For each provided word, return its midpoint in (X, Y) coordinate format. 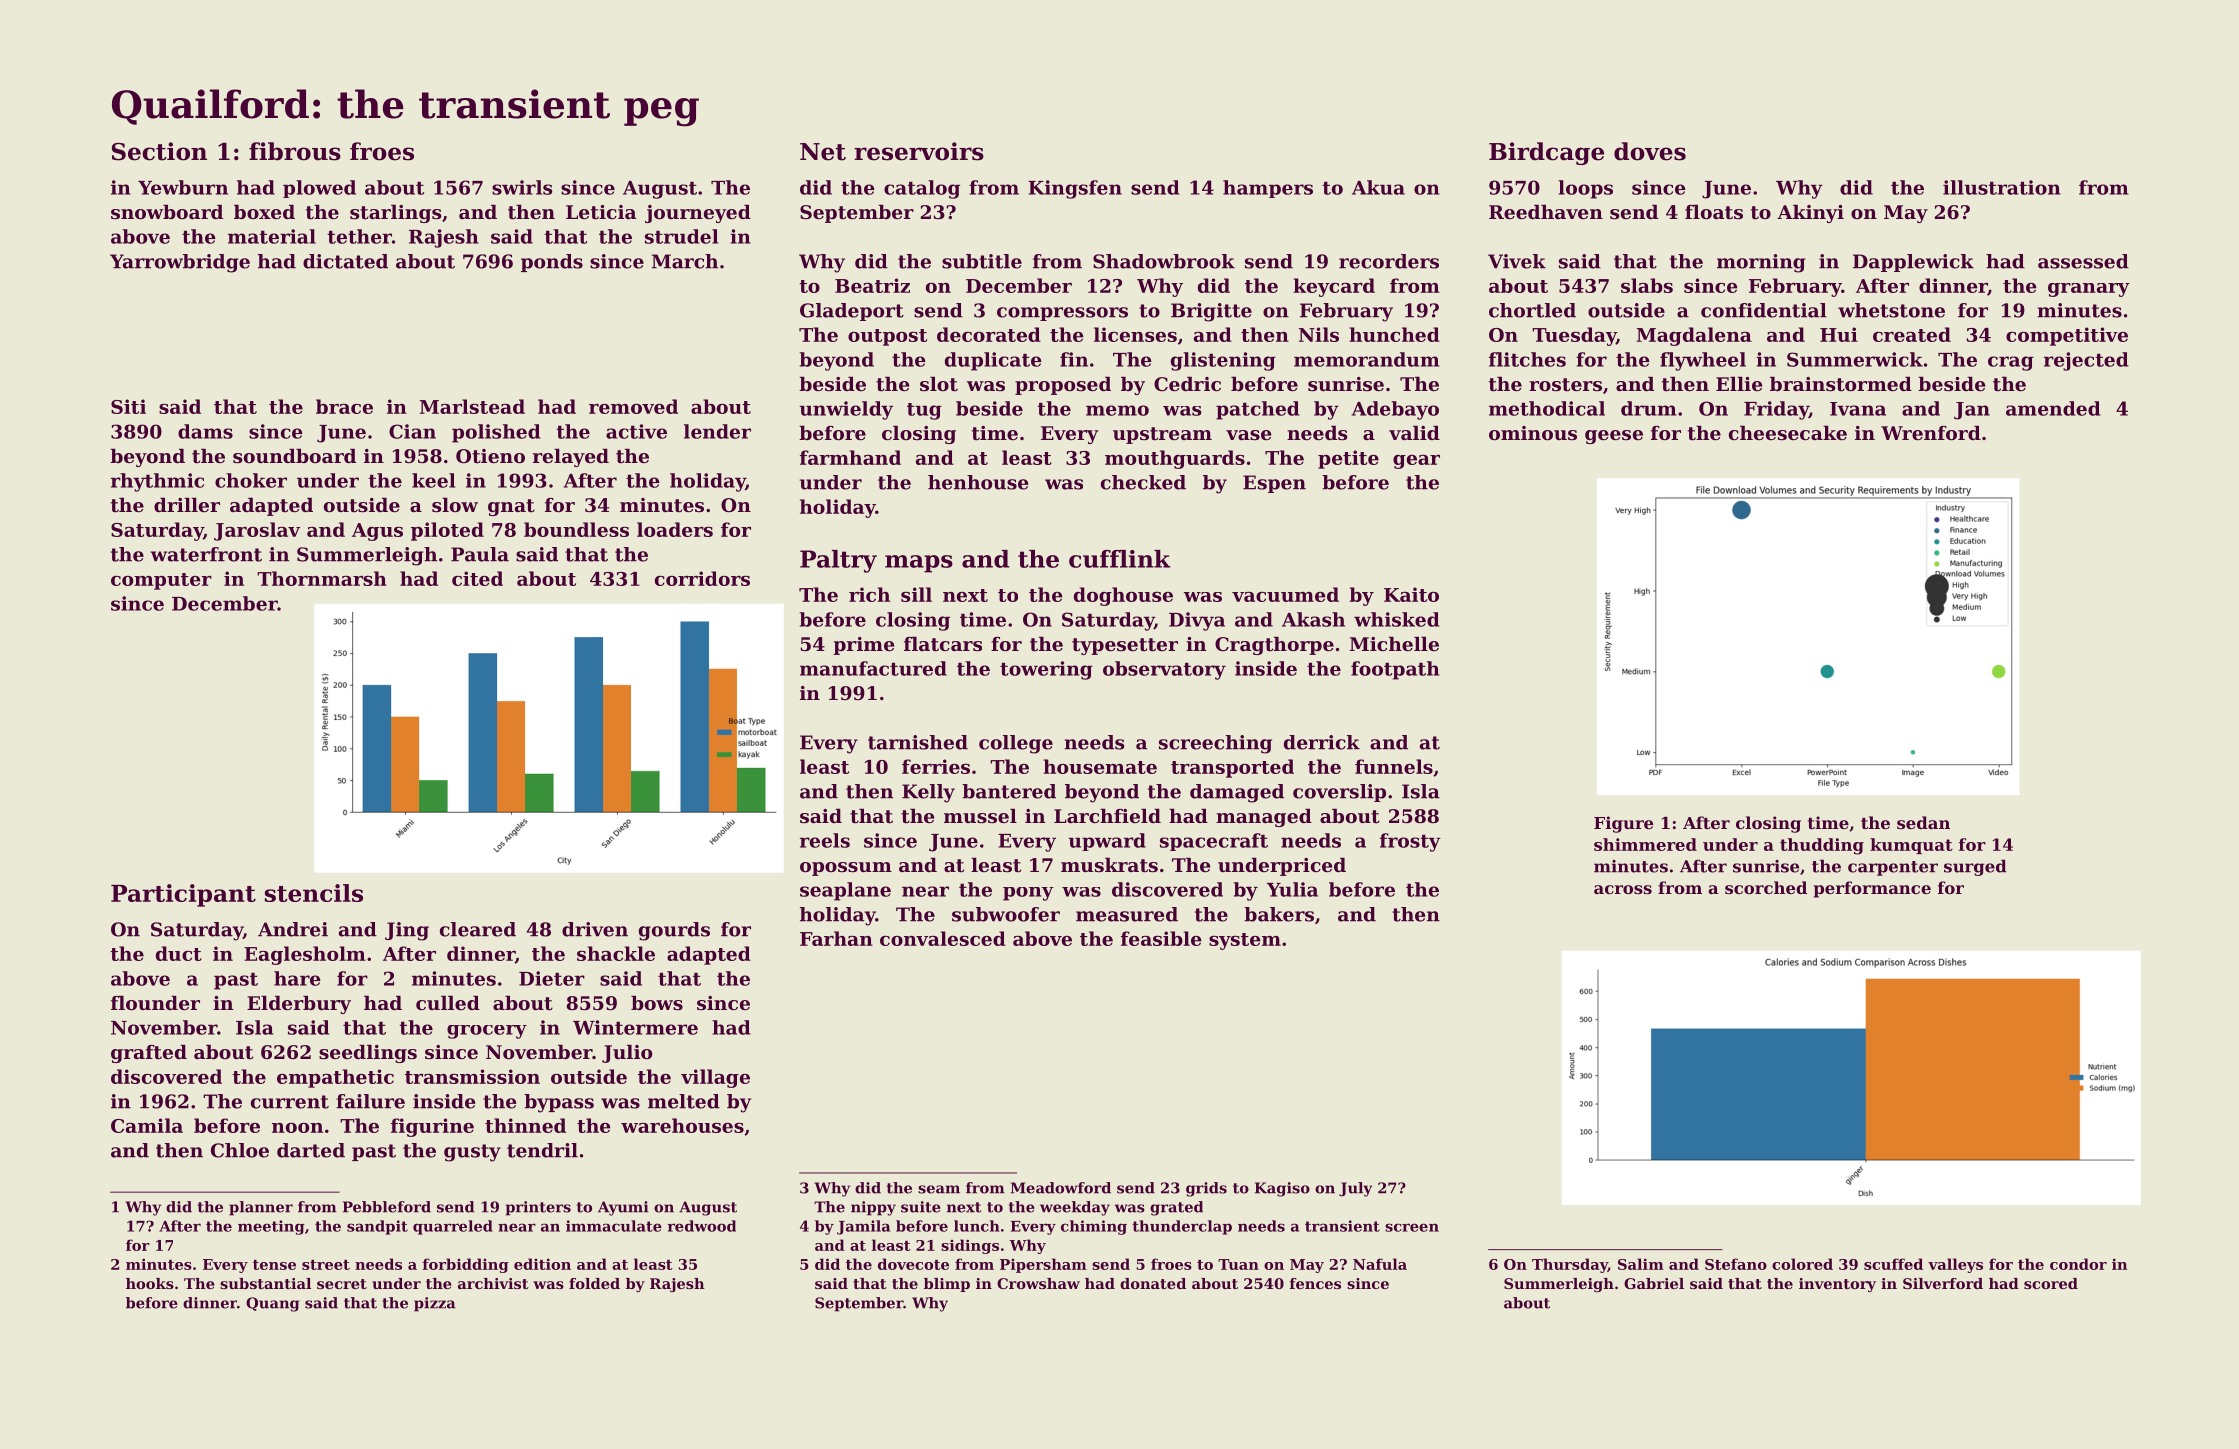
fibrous (295, 151)
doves (1650, 151)
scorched (1766, 887)
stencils (314, 893)
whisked (1397, 619)
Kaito (1411, 594)
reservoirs (919, 151)
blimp (947, 1285)
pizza (434, 1304)
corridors (702, 578)
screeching (1215, 744)
